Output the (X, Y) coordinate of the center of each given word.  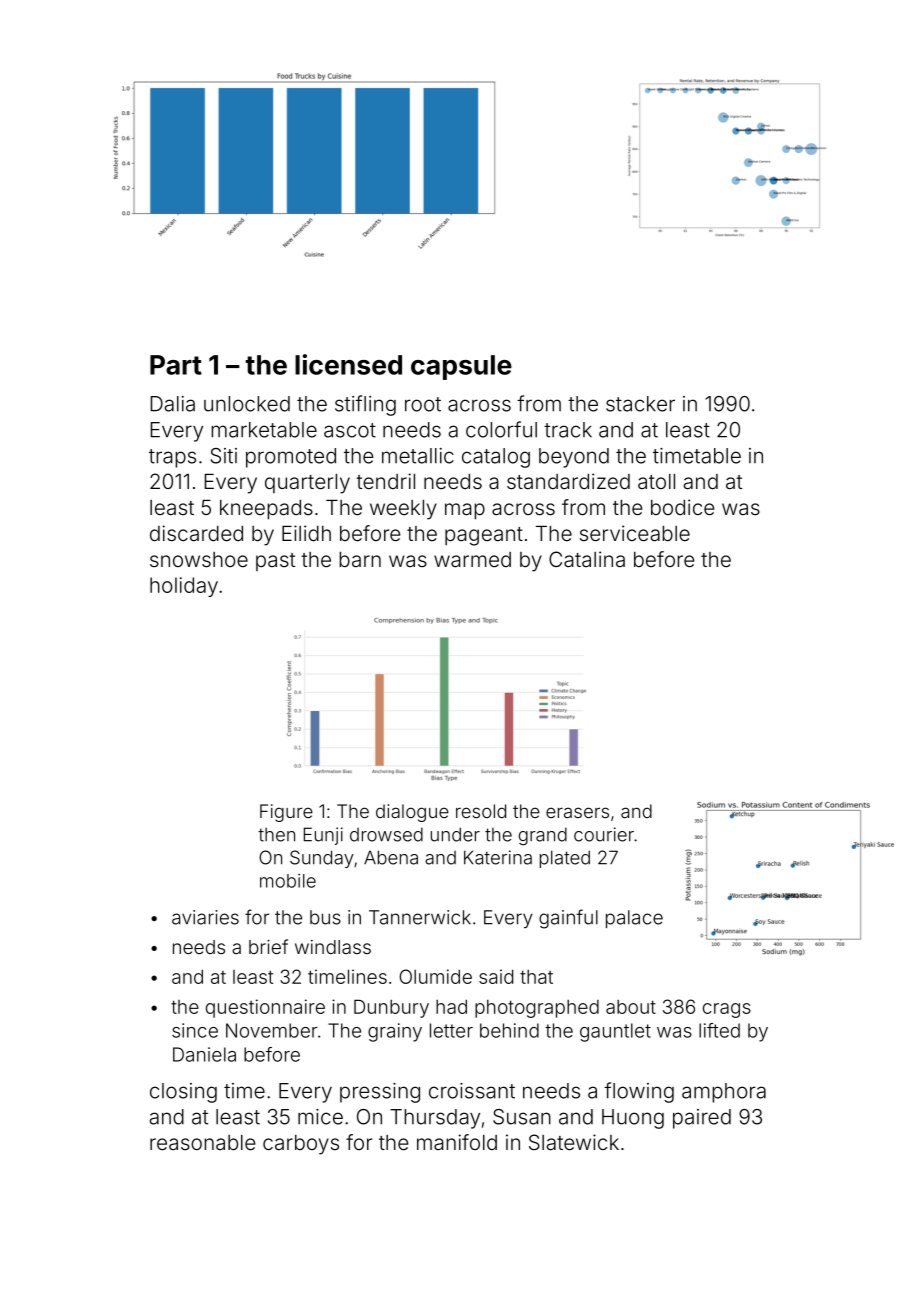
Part (176, 365)
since (195, 1030)
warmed (472, 559)
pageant (484, 536)
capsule (461, 367)
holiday (184, 587)
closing (183, 1093)
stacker (640, 404)
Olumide (435, 976)
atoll (656, 481)
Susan (522, 1117)
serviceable (635, 533)
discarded (196, 533)
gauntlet (615, 1032)
